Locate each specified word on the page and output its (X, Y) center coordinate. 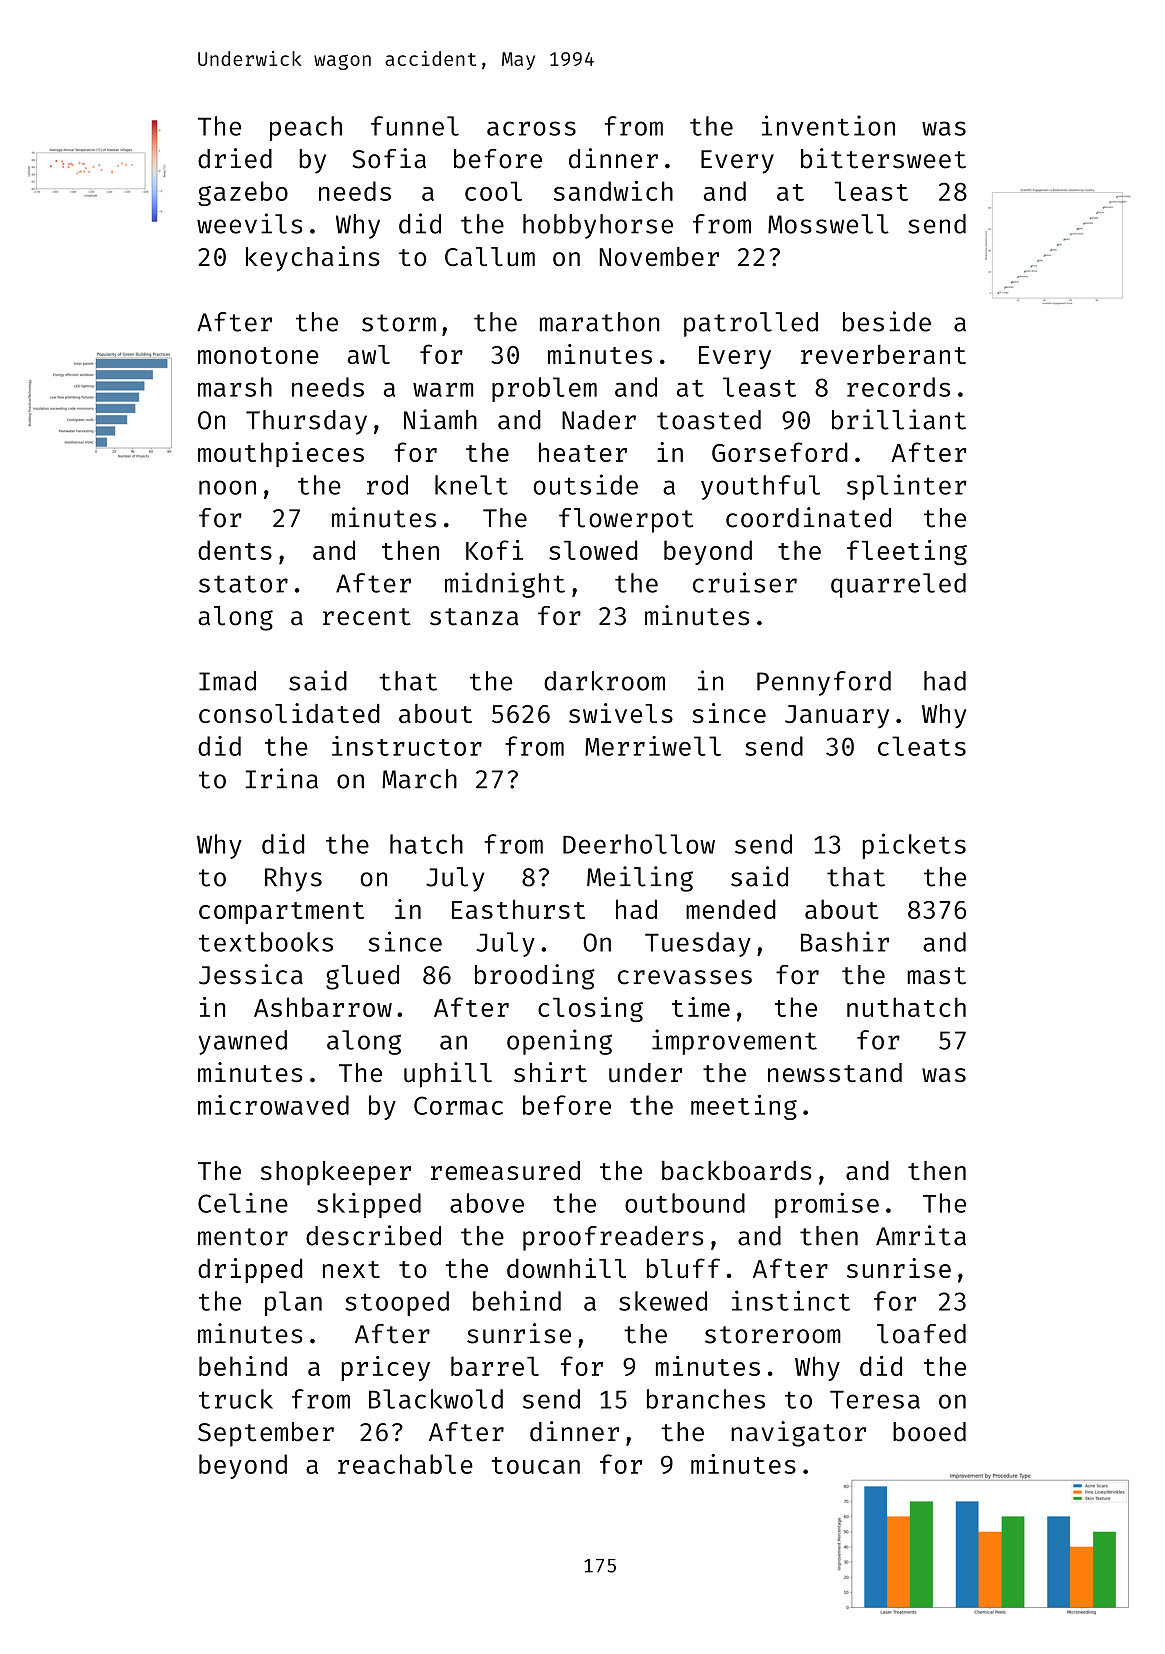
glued (362, 977)
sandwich (613, 191)
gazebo (243, 193)
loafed (921, 1334)
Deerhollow (639, 844)
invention (828, 125)
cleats (922, 746)
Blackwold (436, 1399)
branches (706, 1399)
